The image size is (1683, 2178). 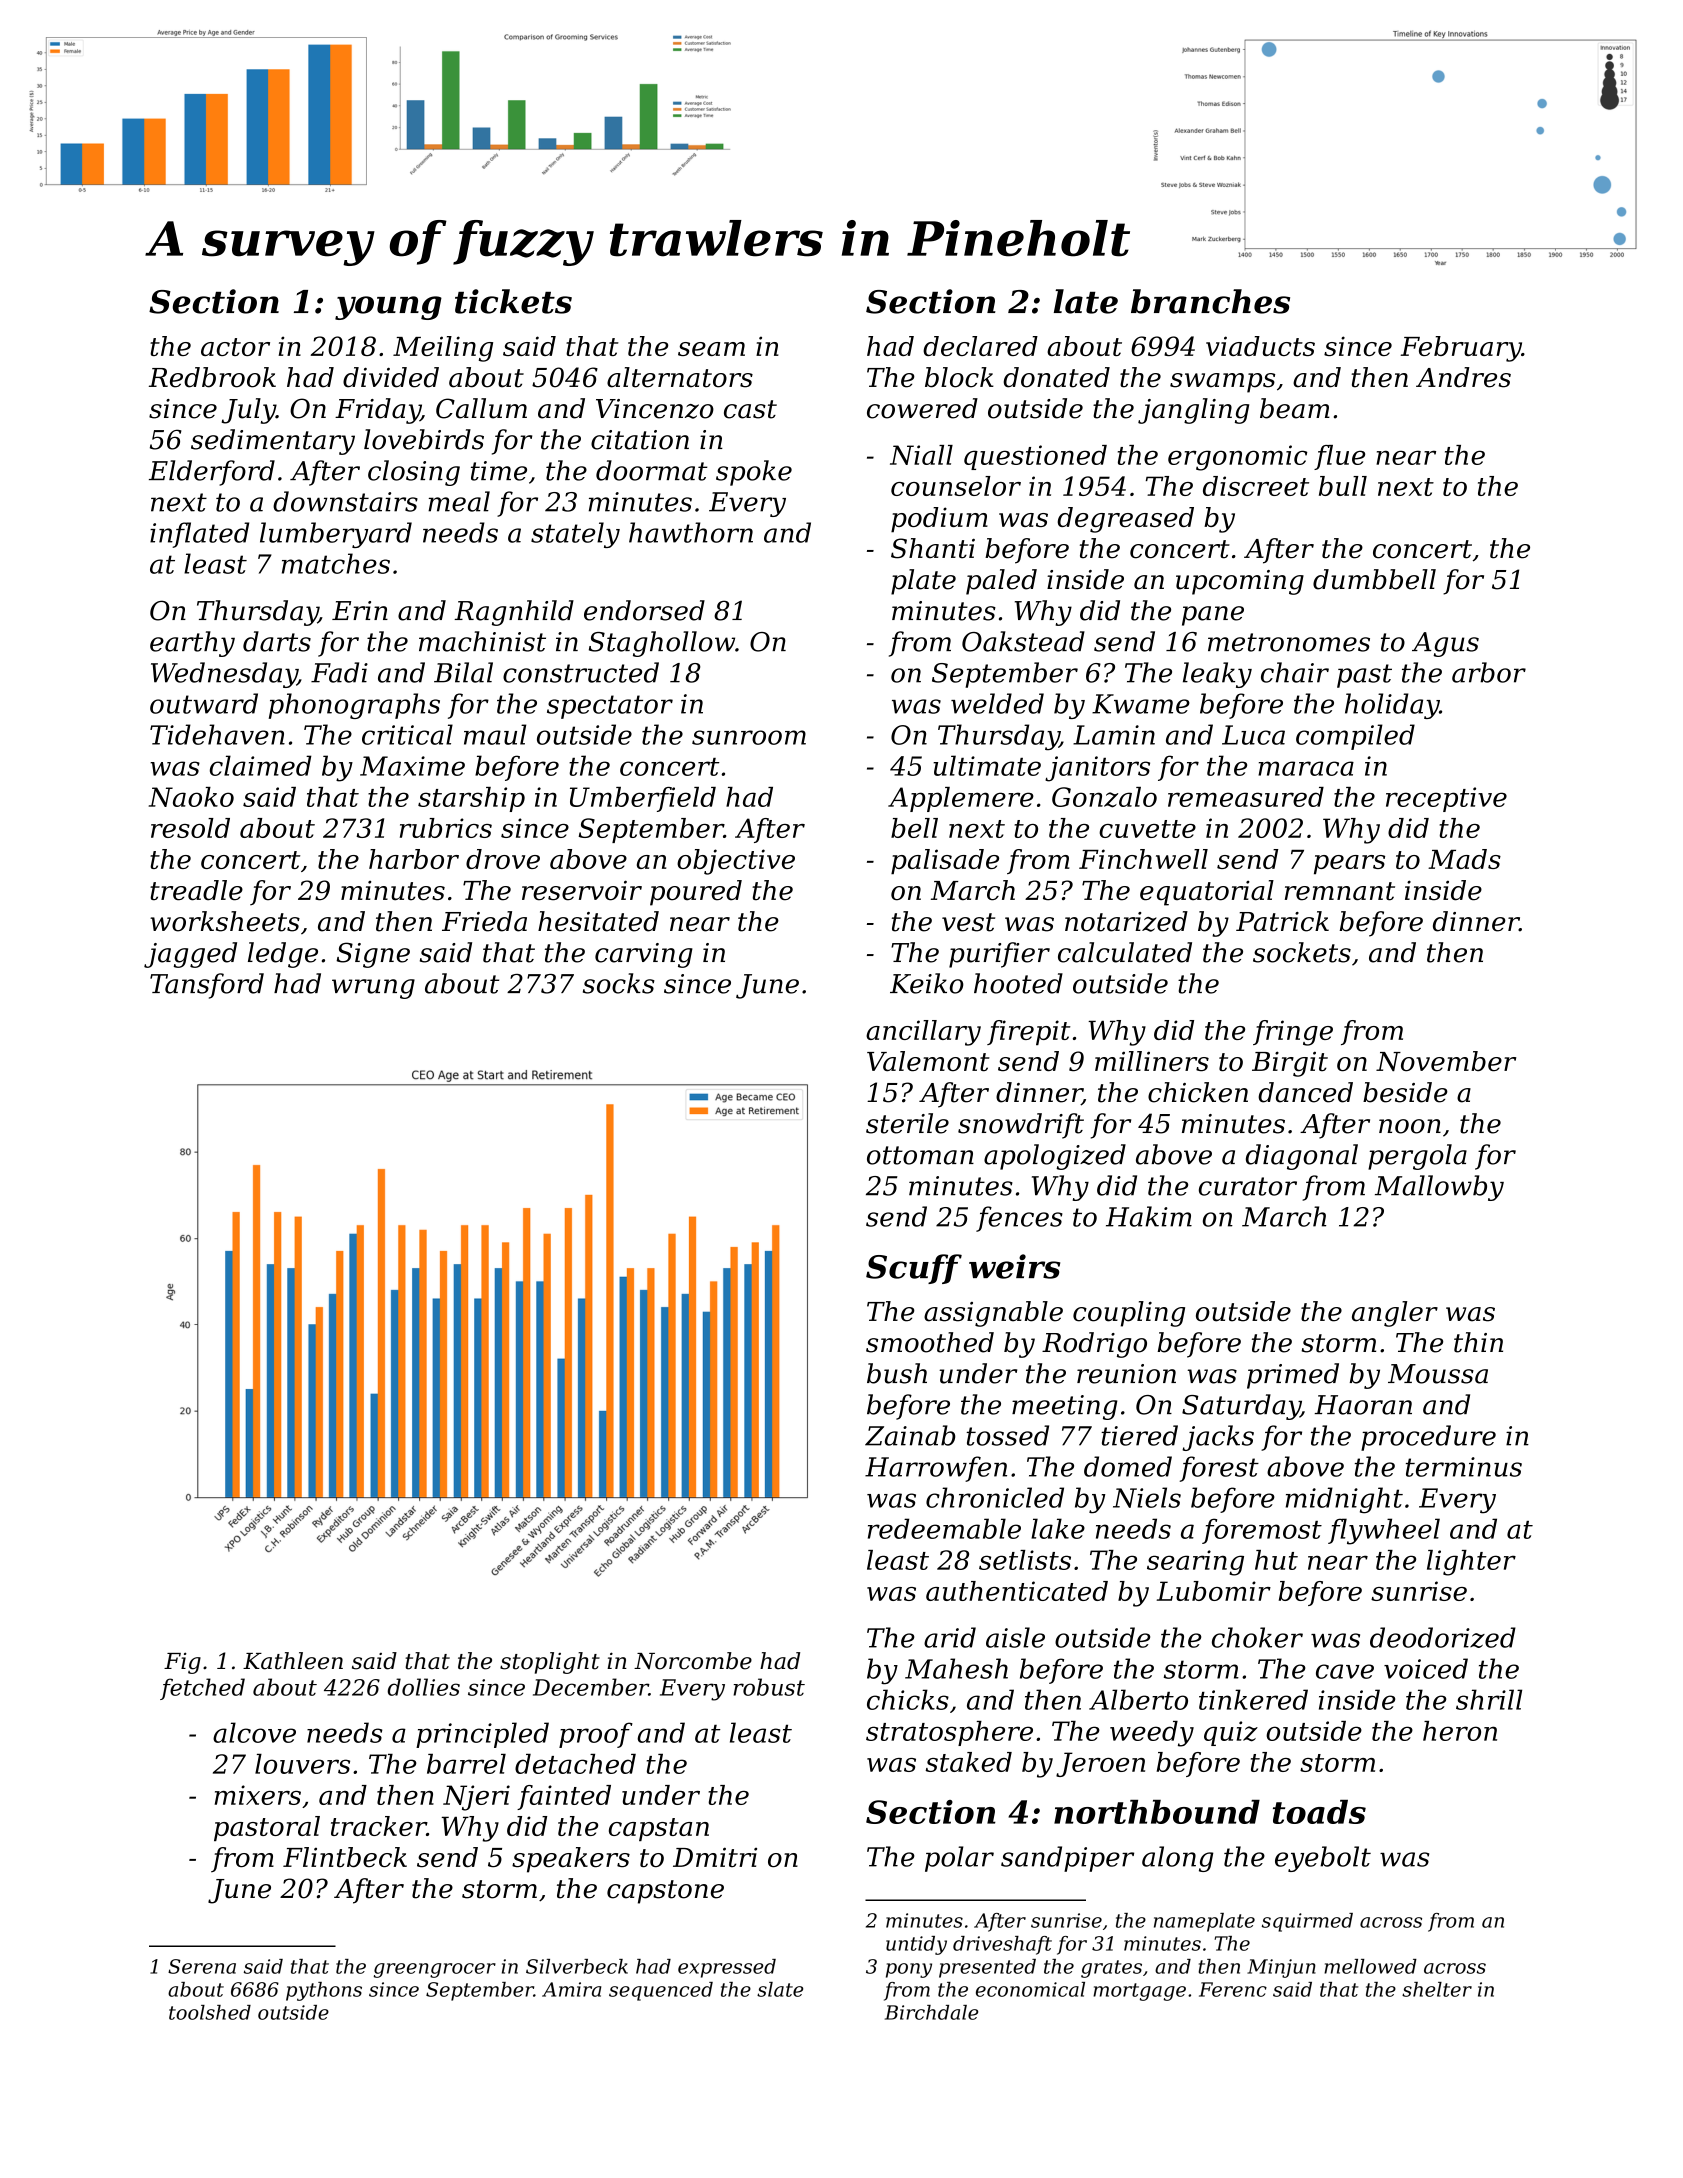 What do you see at coordinates (324, 1991) in the screenshot?
I see `pythons` at bounding box center [324, 1991].
